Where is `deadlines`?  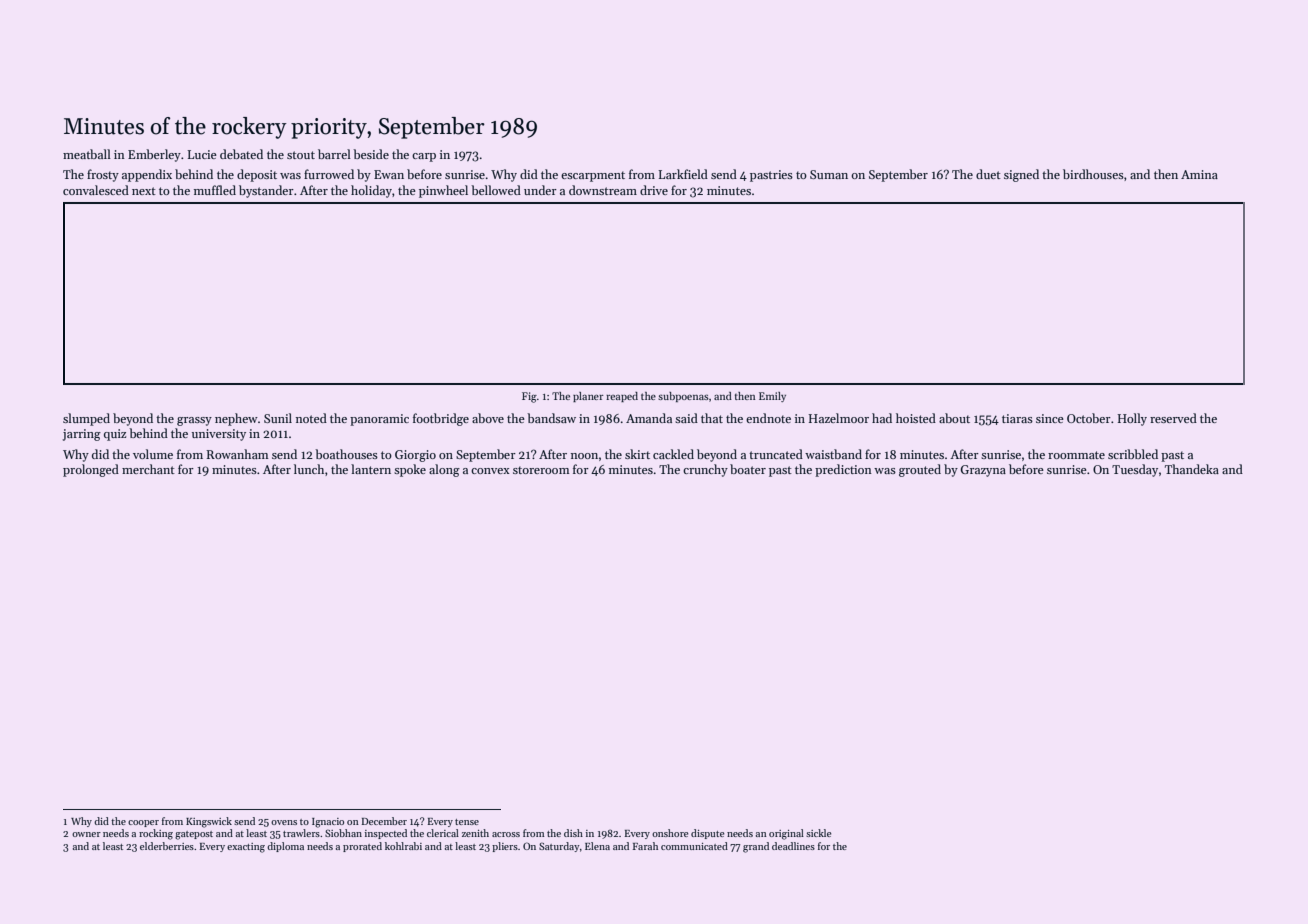 deadlines is located at coordinates (793, 846).
